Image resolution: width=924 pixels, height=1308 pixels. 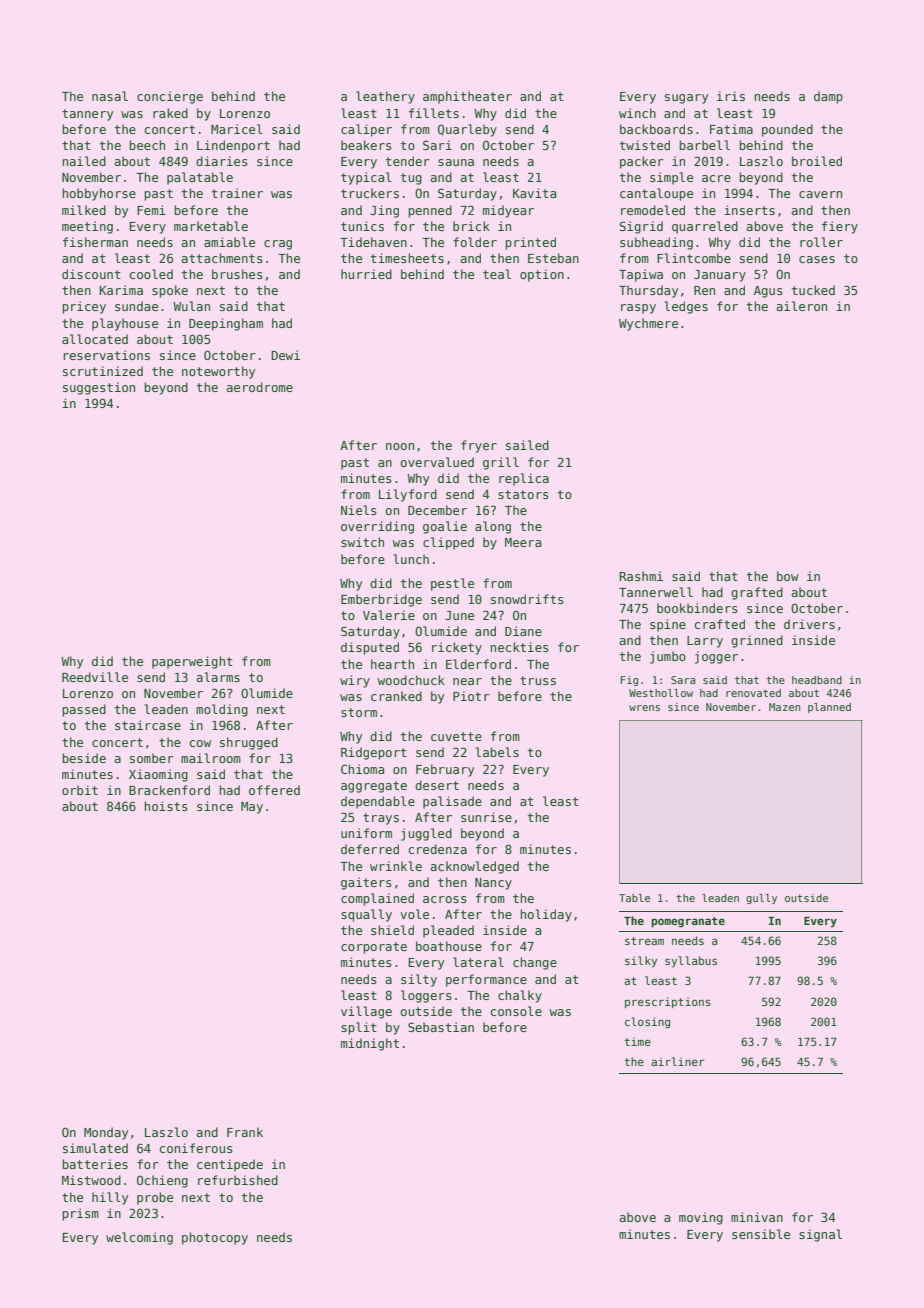 What do you see at coordinates (452, 584) in the screenshot?
I see `pestle` at bounding box center [452, 584].
